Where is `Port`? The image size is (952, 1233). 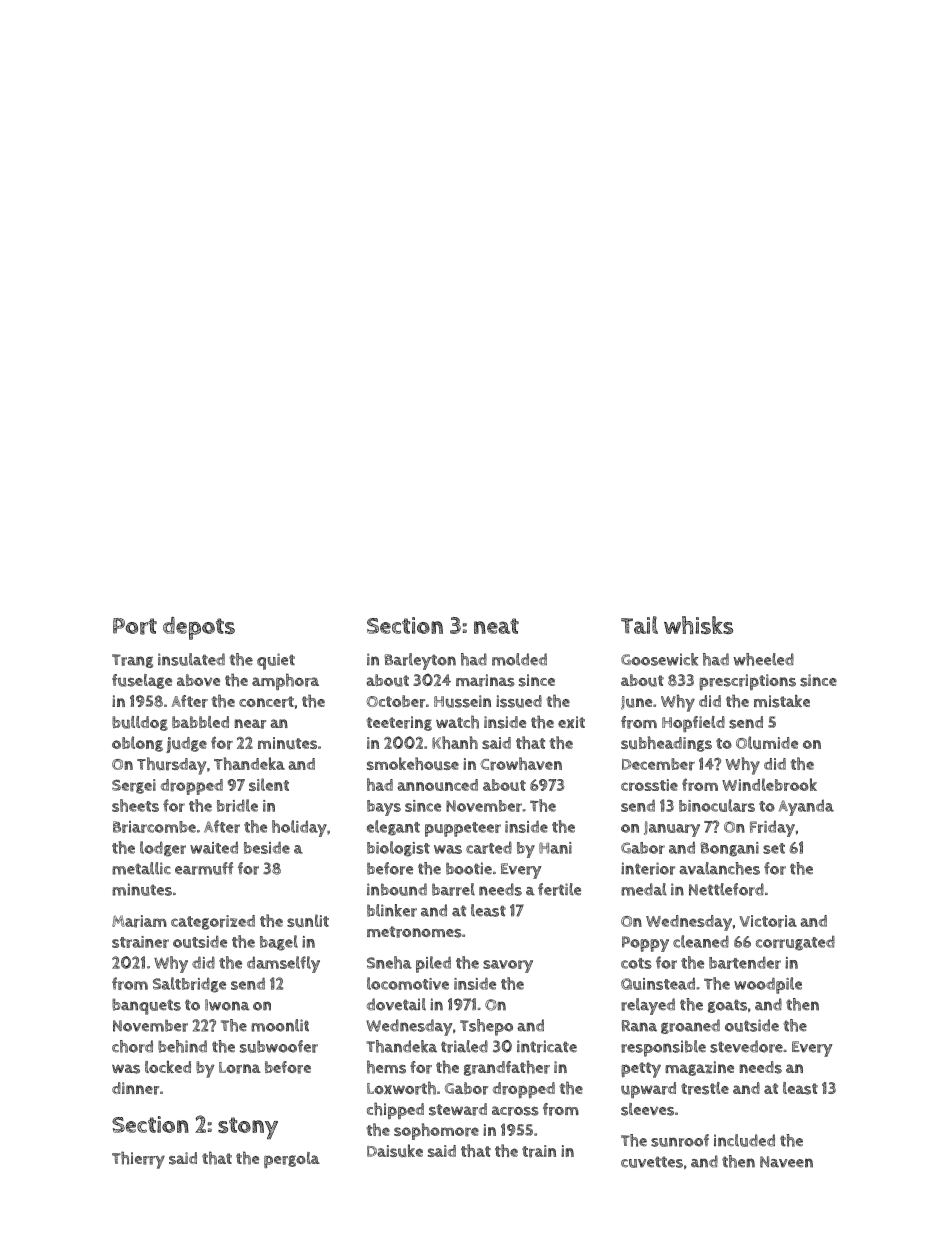
Port is located at coordinates (135, 626).
